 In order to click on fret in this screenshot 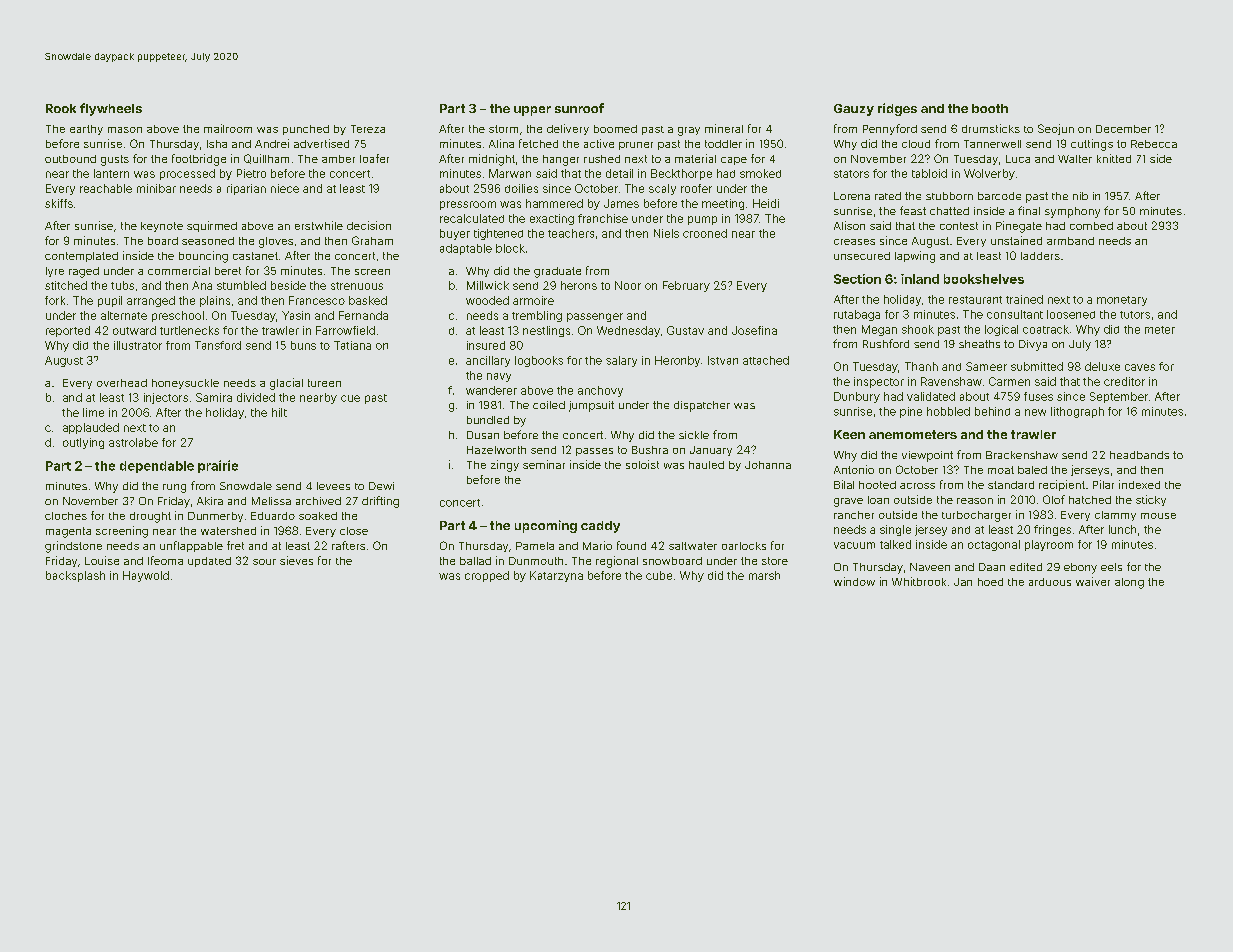, I will do `click(235, 545)`.
